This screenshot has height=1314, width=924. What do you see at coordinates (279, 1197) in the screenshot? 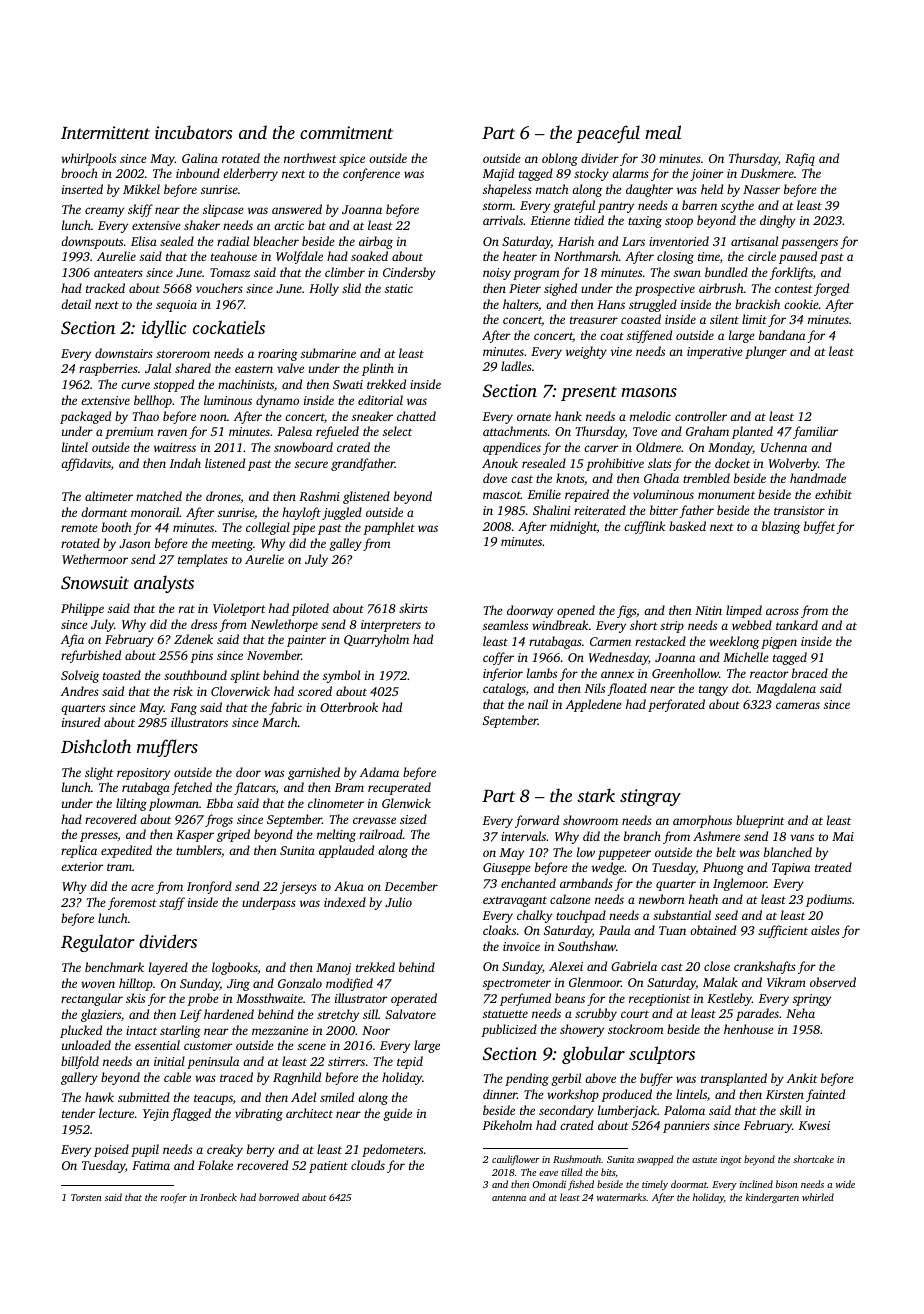
I see `borrowed` at bounding box center [279, 1197].
